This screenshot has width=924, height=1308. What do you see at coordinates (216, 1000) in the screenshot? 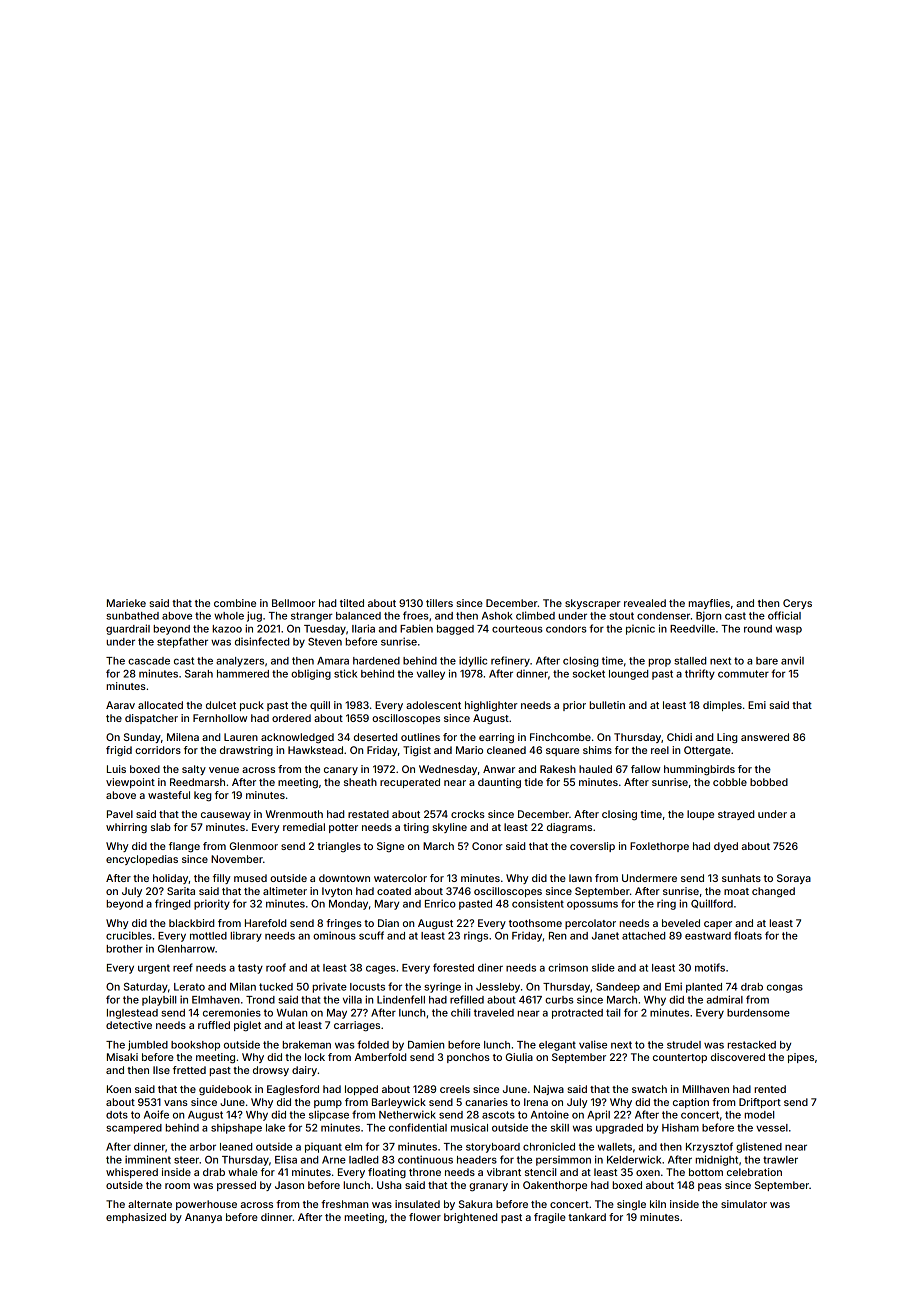
I see `Elmhaven` at bounding box center [216, 1000].
